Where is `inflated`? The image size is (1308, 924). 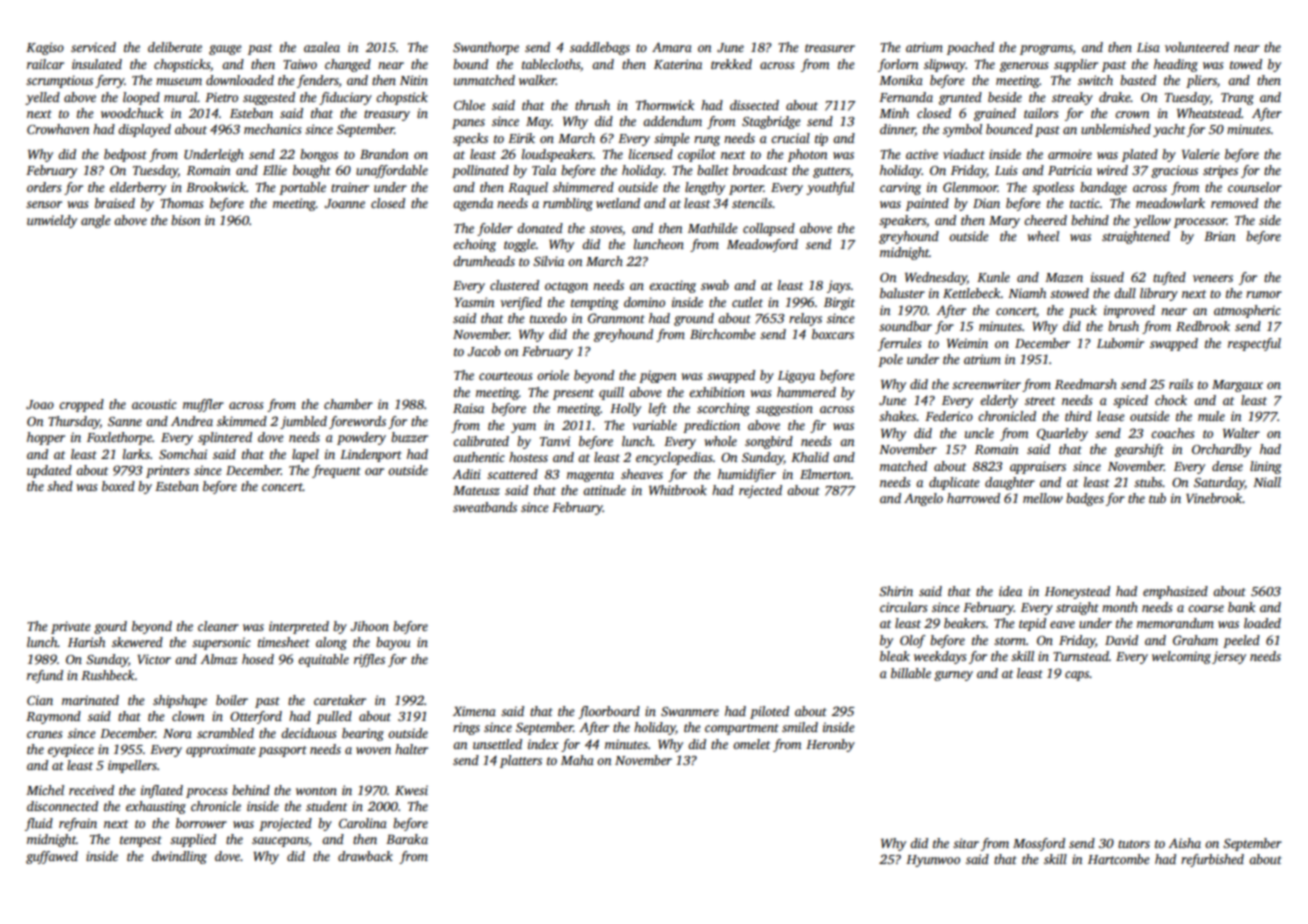
inflated is located at coordinates (162, 791).
